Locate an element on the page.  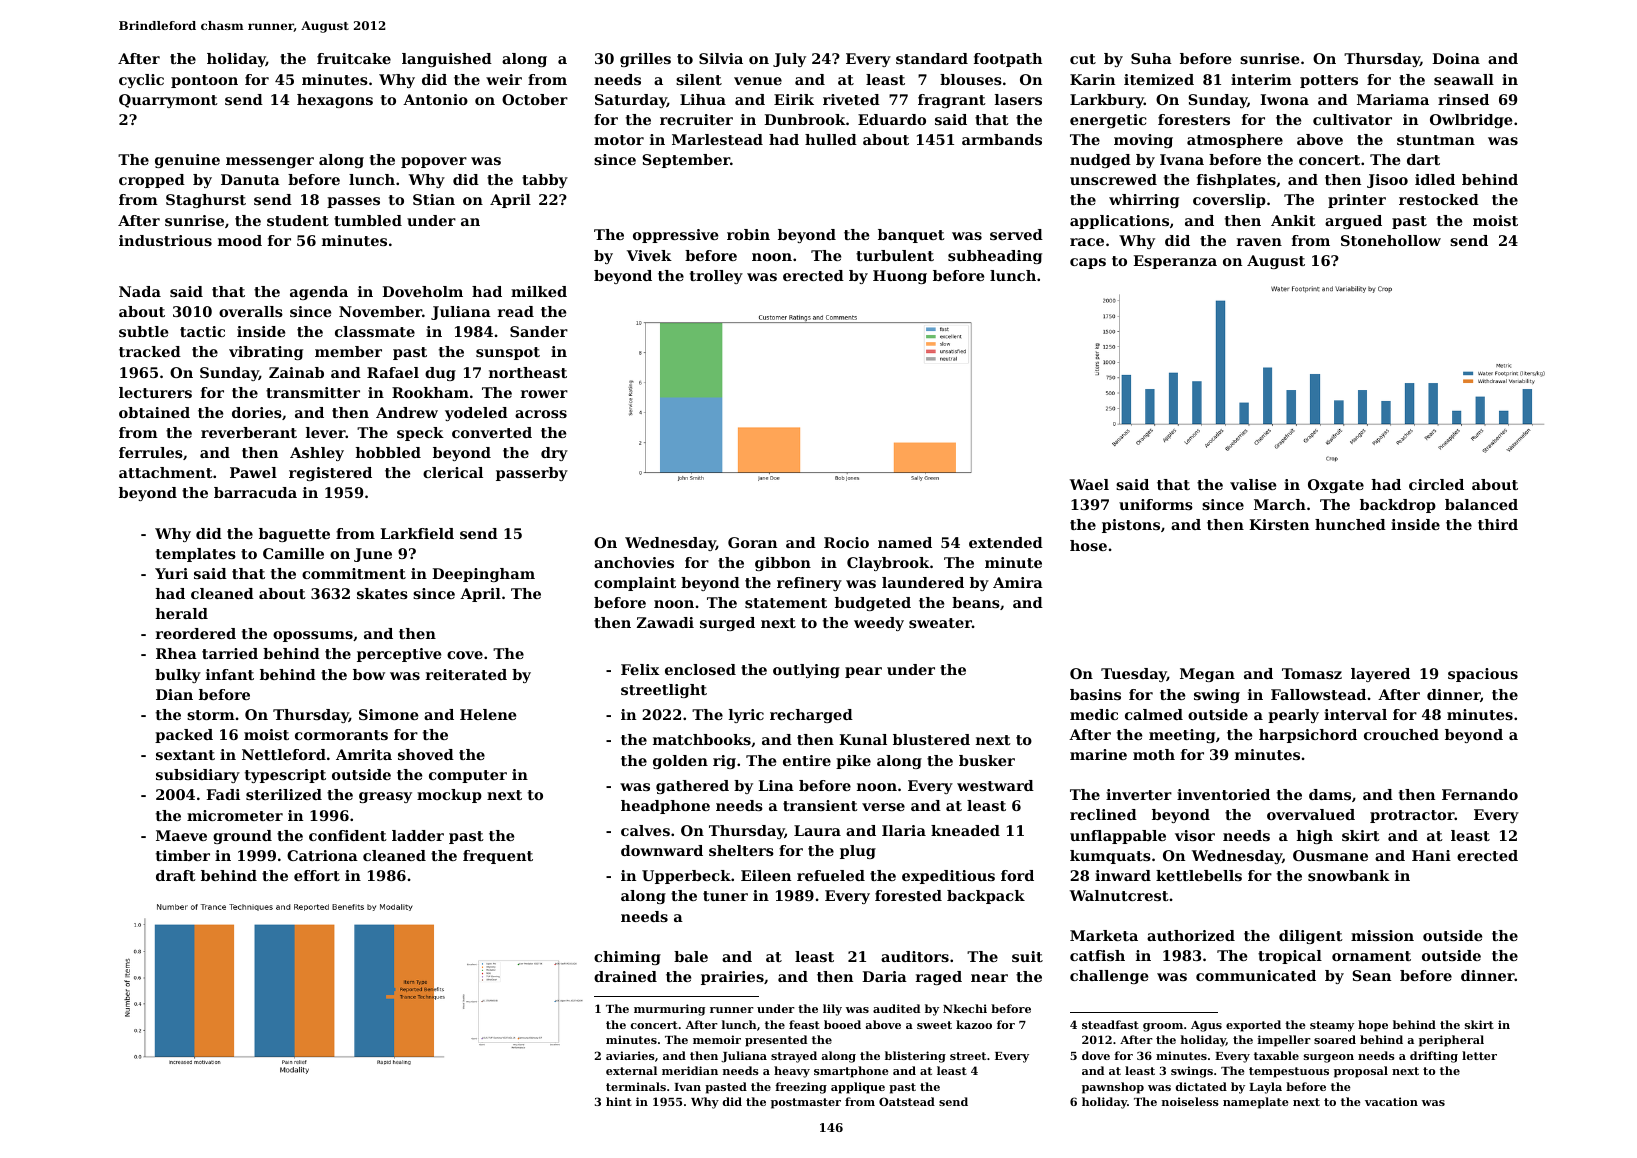
Claybrook is located at coordinates (888, 564).
